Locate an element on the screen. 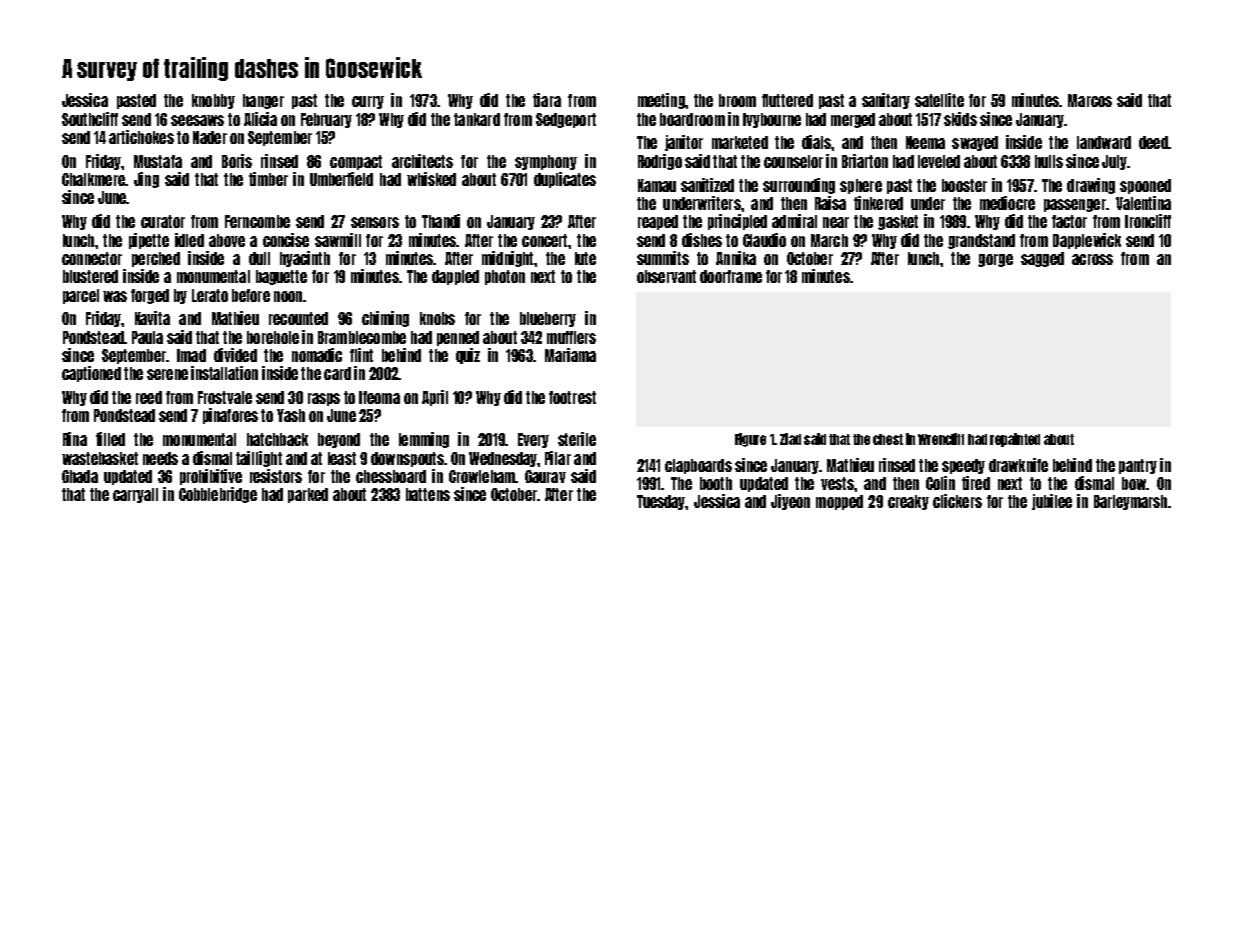 The width and height of the screenshot is (1233, 952). across is located at coordinates (1092, 259).
